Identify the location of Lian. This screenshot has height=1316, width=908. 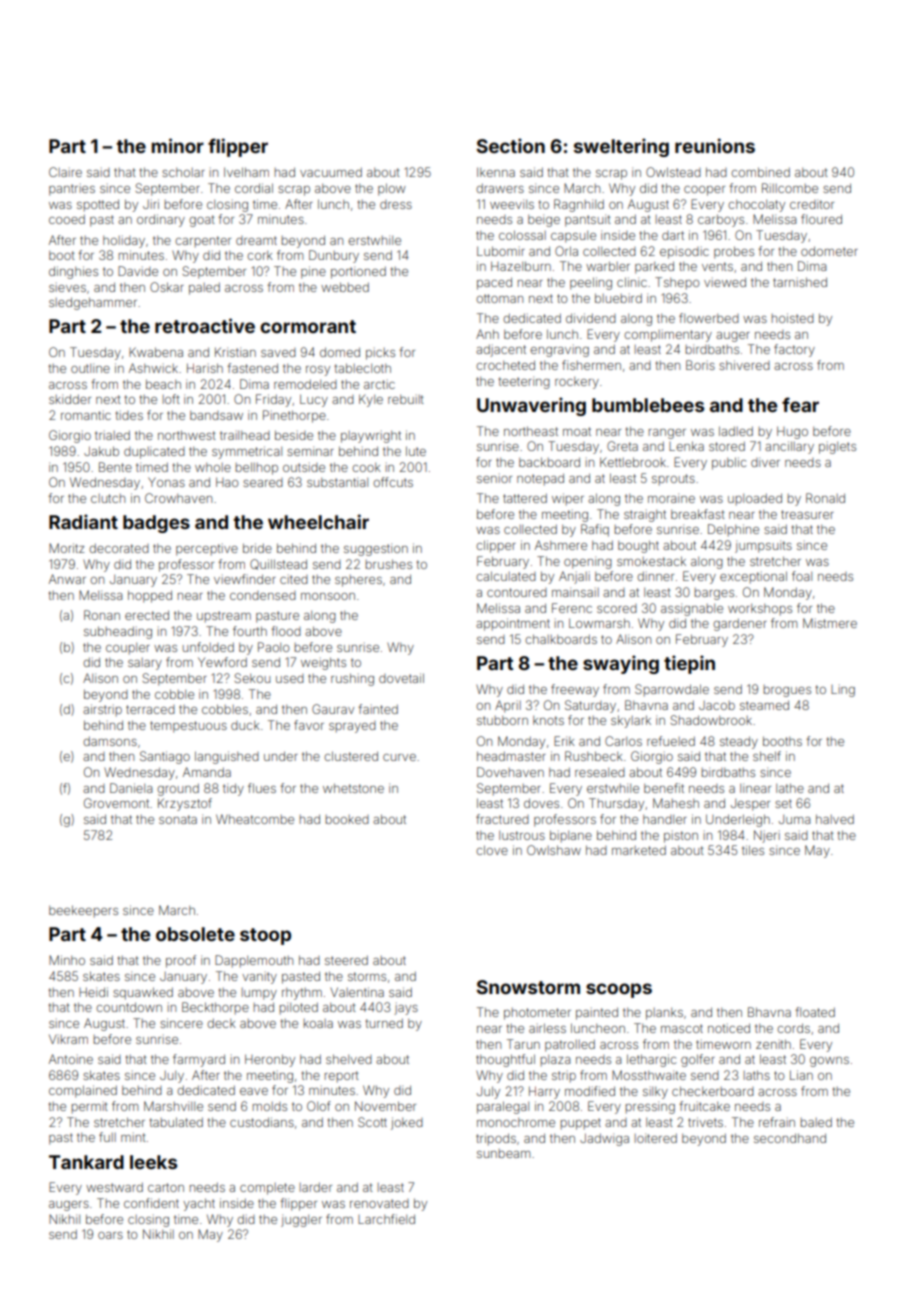
(801, 1075).
